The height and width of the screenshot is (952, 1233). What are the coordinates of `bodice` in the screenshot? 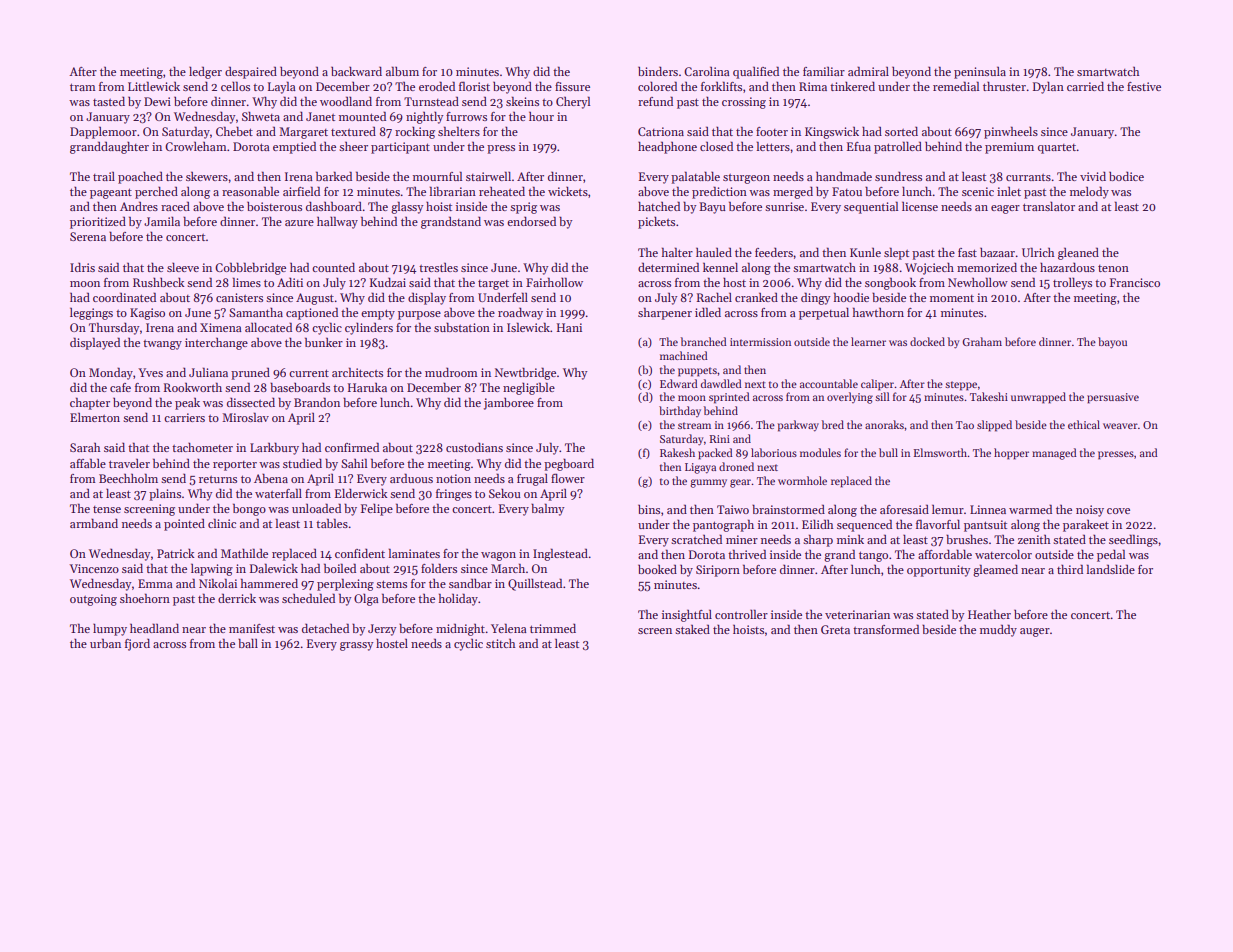 It's located at (1126, 176).
